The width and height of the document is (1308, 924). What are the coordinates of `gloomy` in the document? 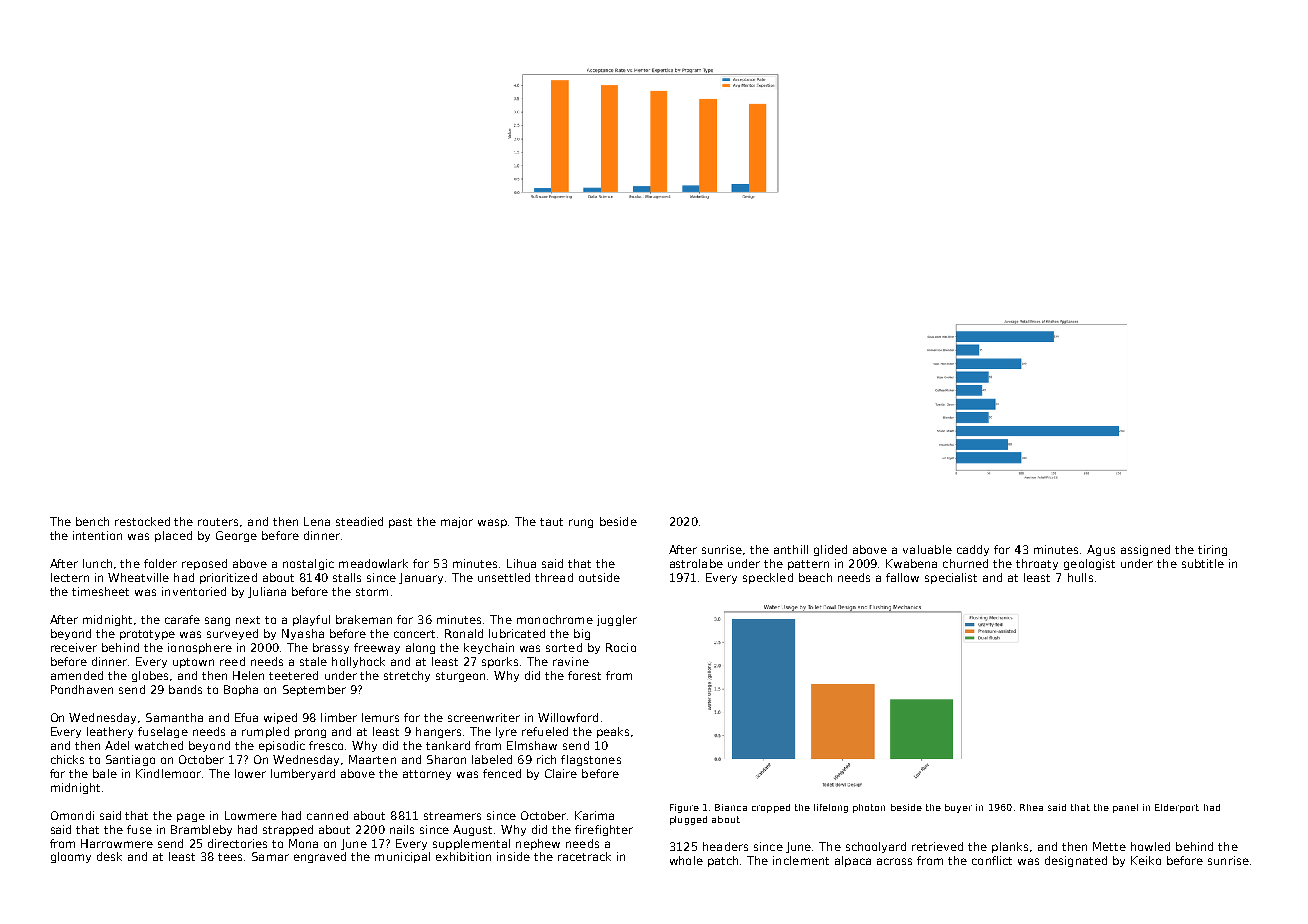 It's located at (71, 857).
